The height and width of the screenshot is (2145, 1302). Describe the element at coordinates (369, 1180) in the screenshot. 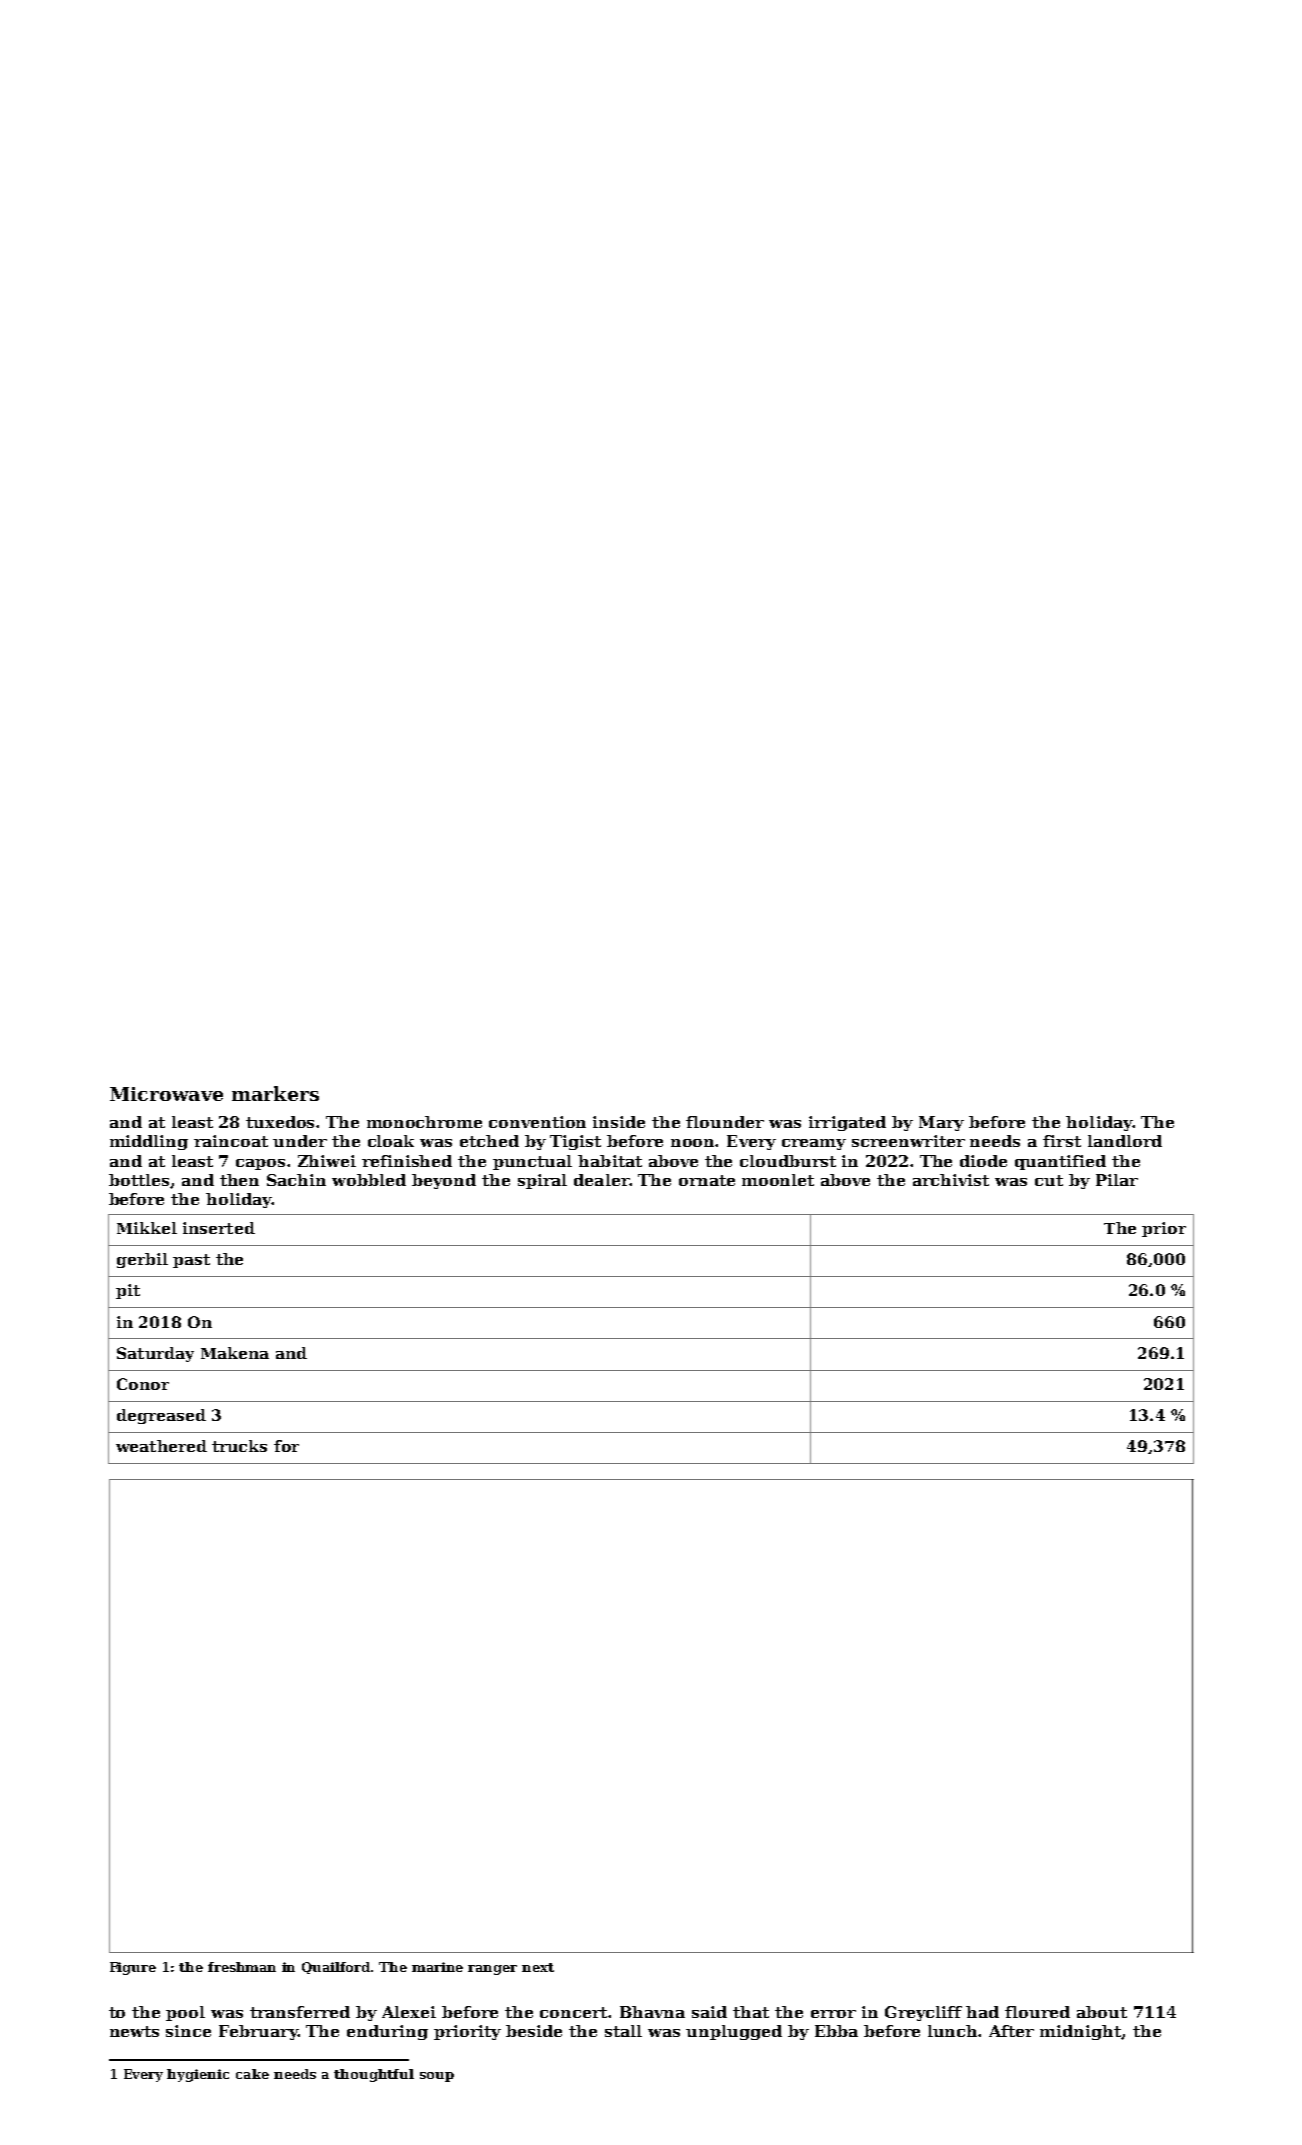

I see `wobbled` at that location.
